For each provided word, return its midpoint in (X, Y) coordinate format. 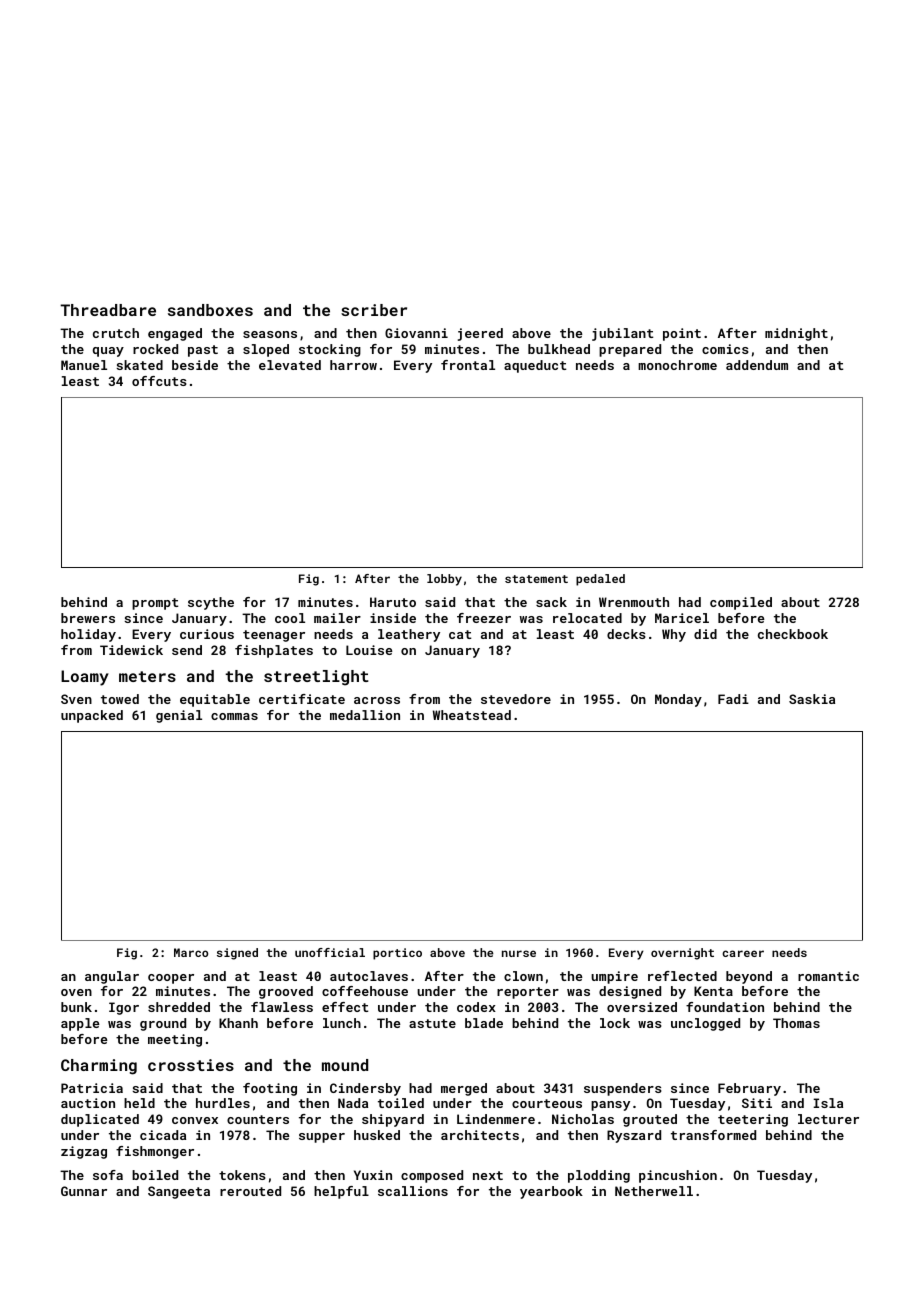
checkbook (793, 634)
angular (112, 977)
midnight (796, 334)
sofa (108, 1175)
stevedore (516, 699)
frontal (468, 365)
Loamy (85, 678)
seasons (270, 334)
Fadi (733, 699)
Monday (678, 700)
